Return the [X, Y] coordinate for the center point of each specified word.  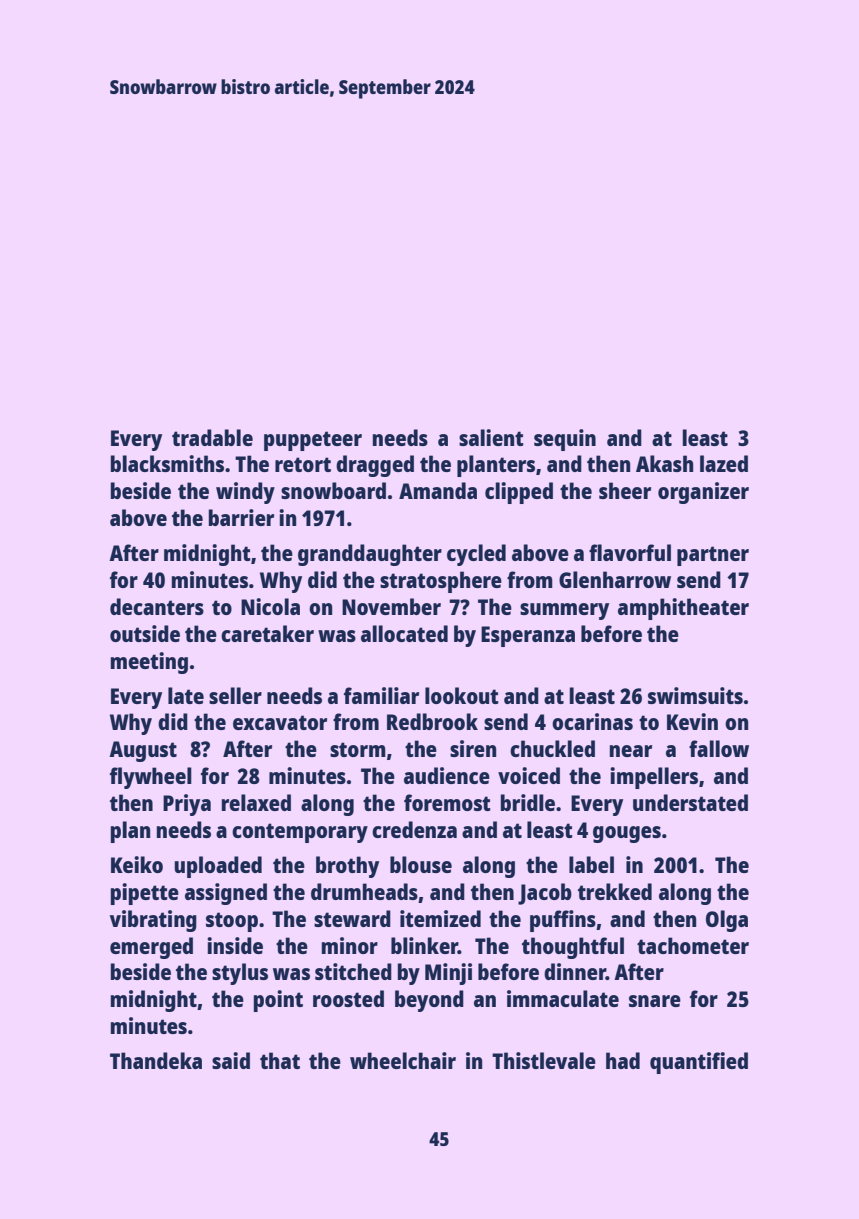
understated [690, 802]
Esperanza [528, 636]
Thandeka [156, 1060]
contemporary [300, 833]
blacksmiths [167, 463]
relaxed [256, 802]
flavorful [630, 552]
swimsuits [695, 695]
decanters [157, 606]
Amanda [438, 490]
